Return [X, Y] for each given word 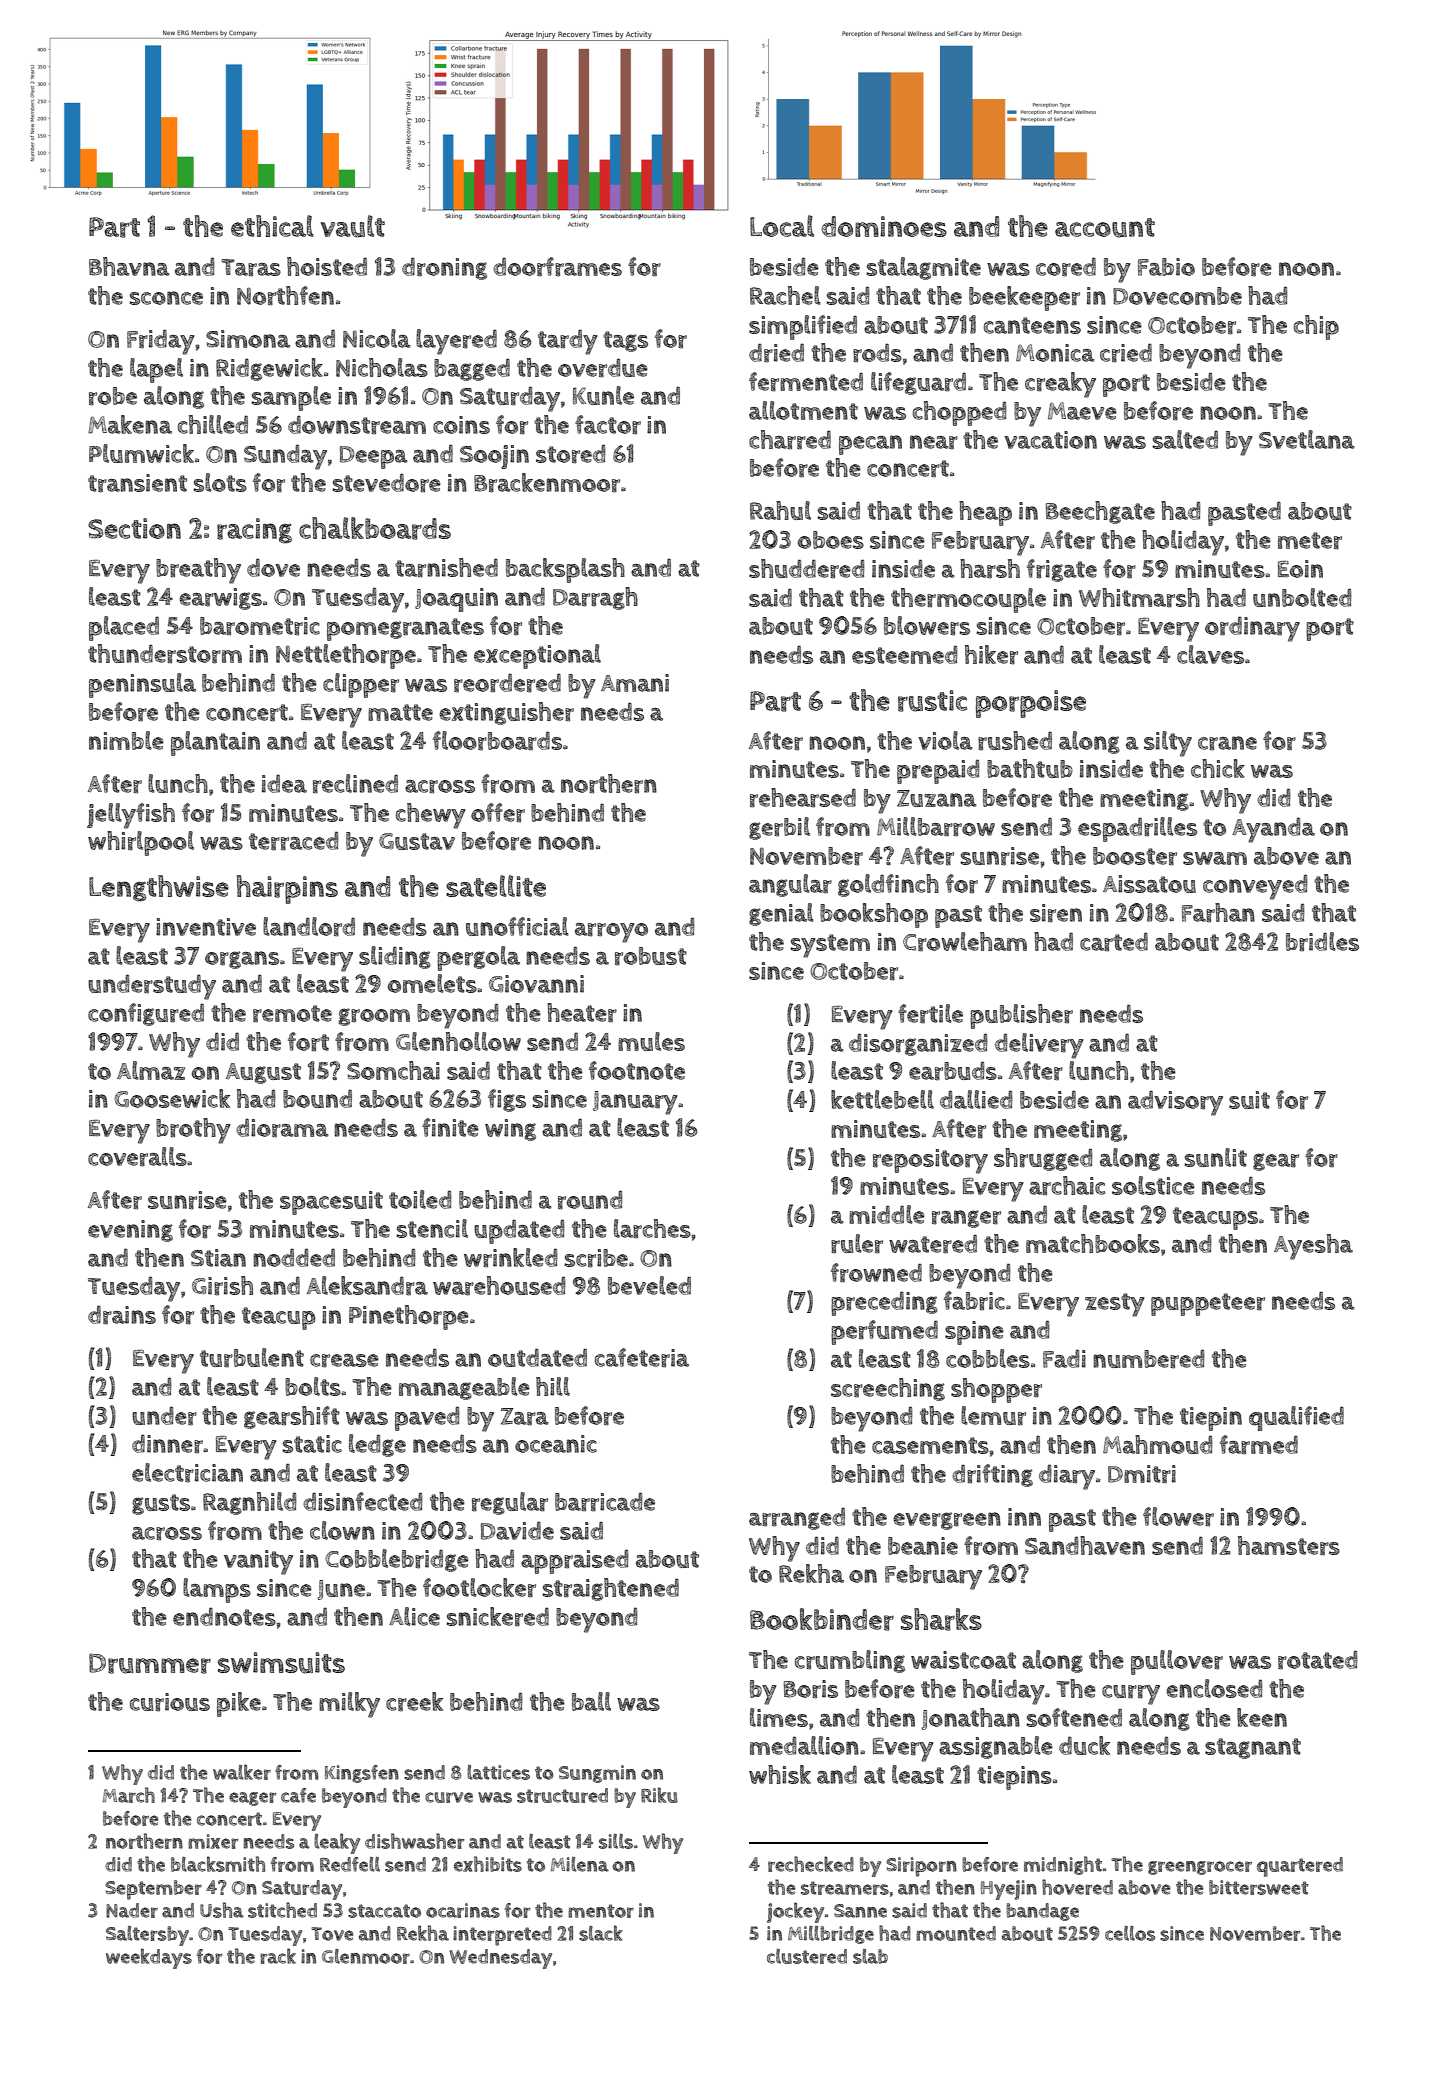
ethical [272, 226]
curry [1131, 1695]
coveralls [137, 1157]
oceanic [556, 1444]
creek [414, 1702]
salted [1185, 439]
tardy [568, 342]
